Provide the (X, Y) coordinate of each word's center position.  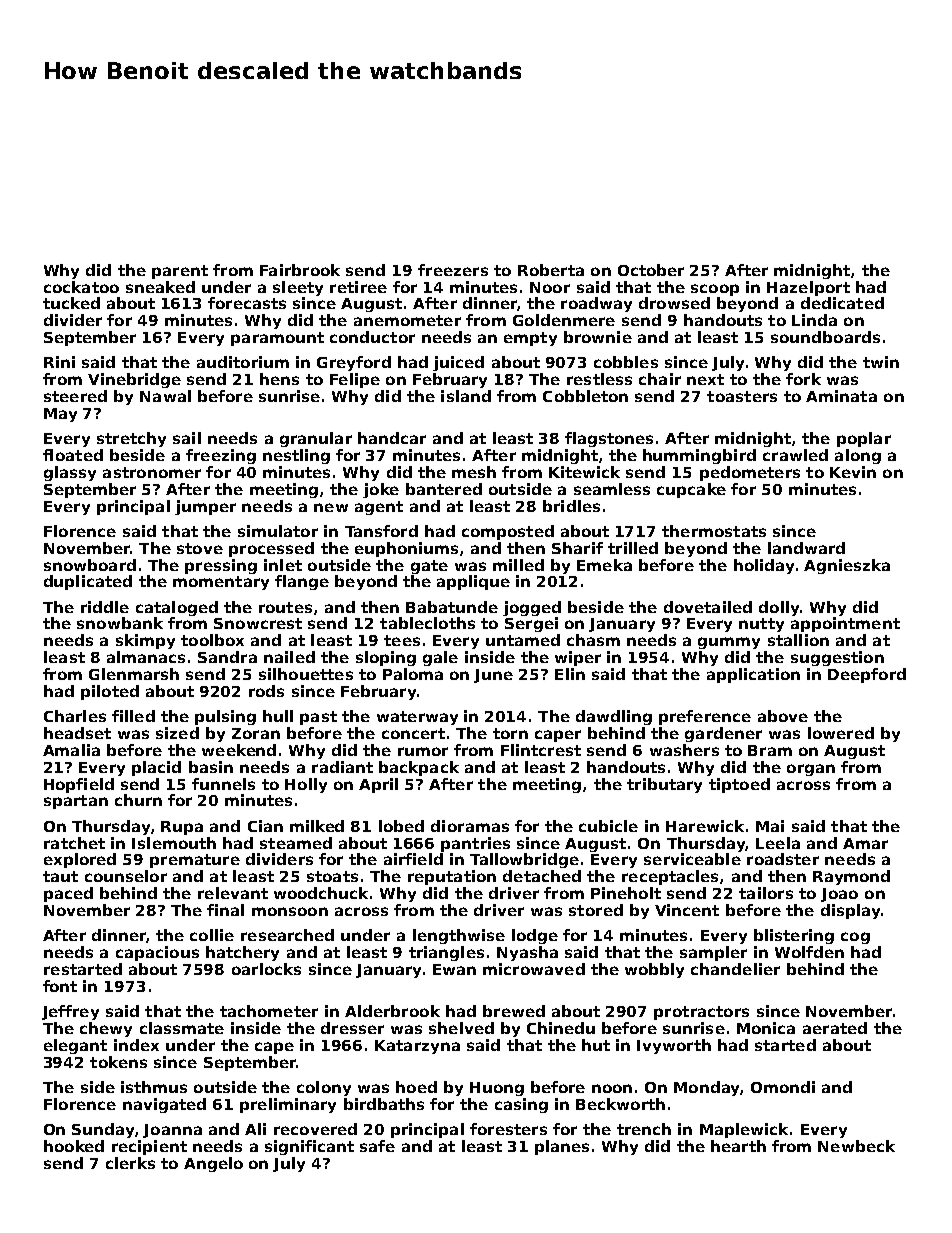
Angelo (213, 1164)
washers (684, 750)
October (651, 270)
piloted (110, 692)
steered (75, 396)
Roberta (551, 270)
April (378, 785)
